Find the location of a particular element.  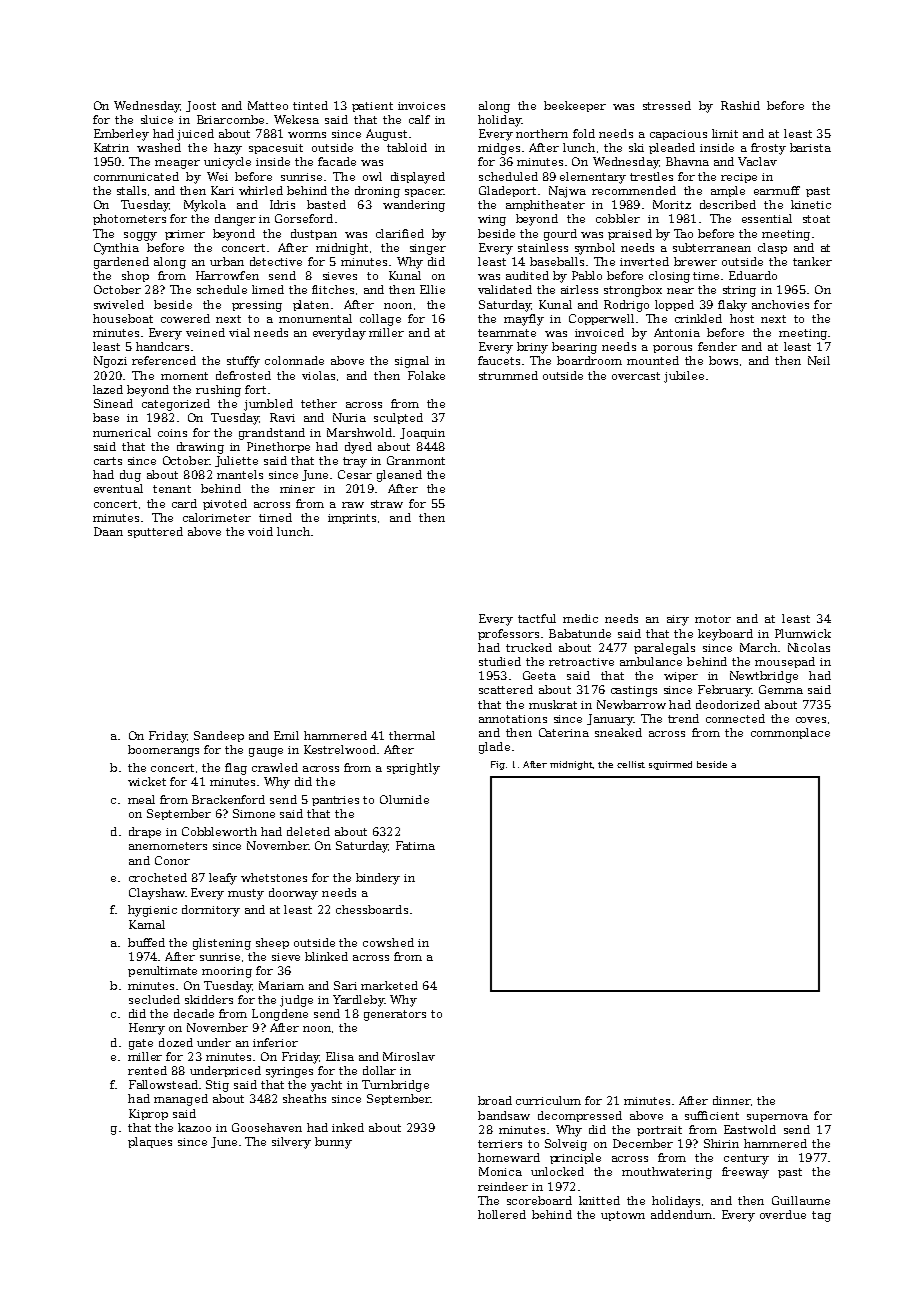

capacious is located at coordinates (678, 135).
